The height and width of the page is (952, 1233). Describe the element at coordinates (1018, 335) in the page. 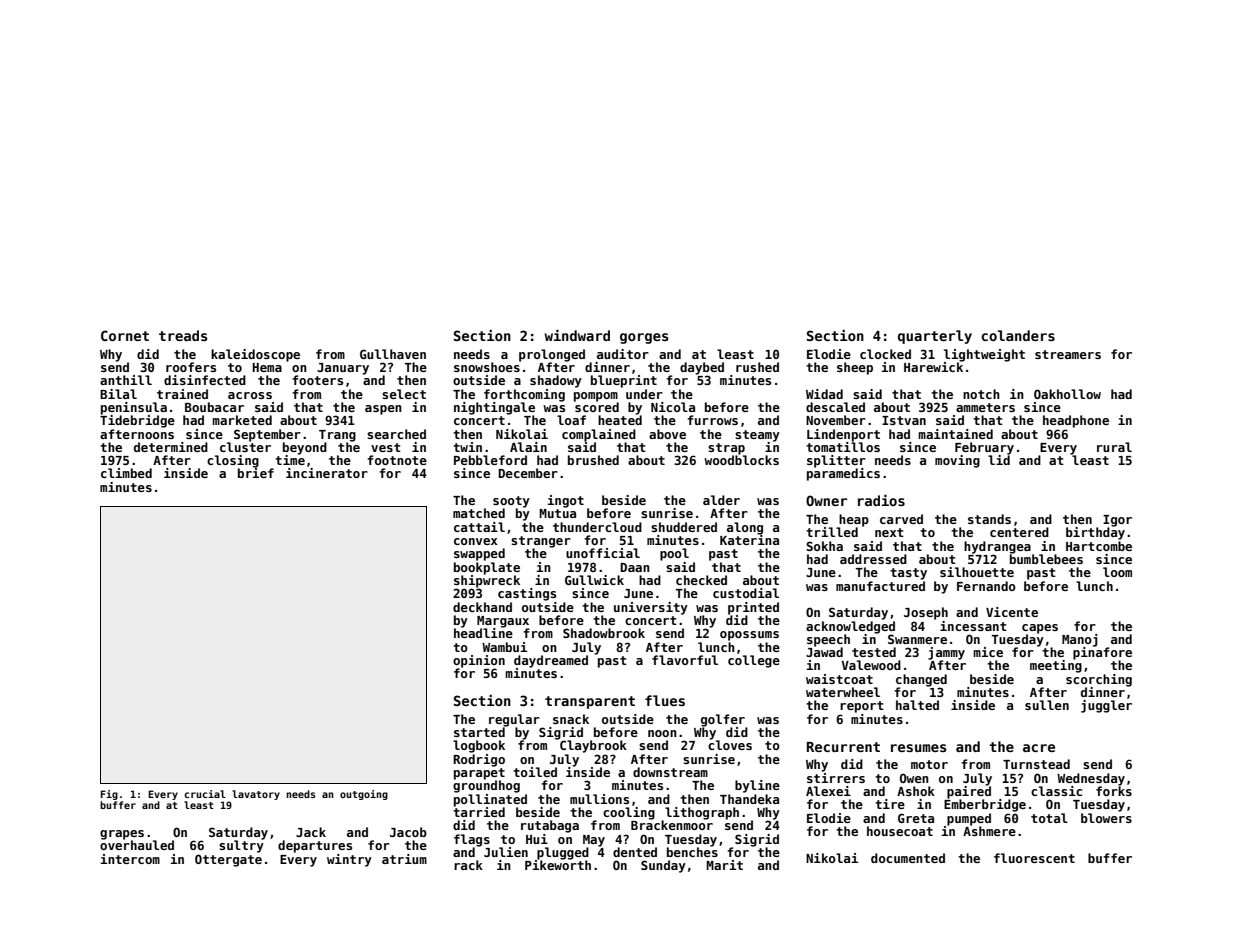

I see `colanders` at that location.
